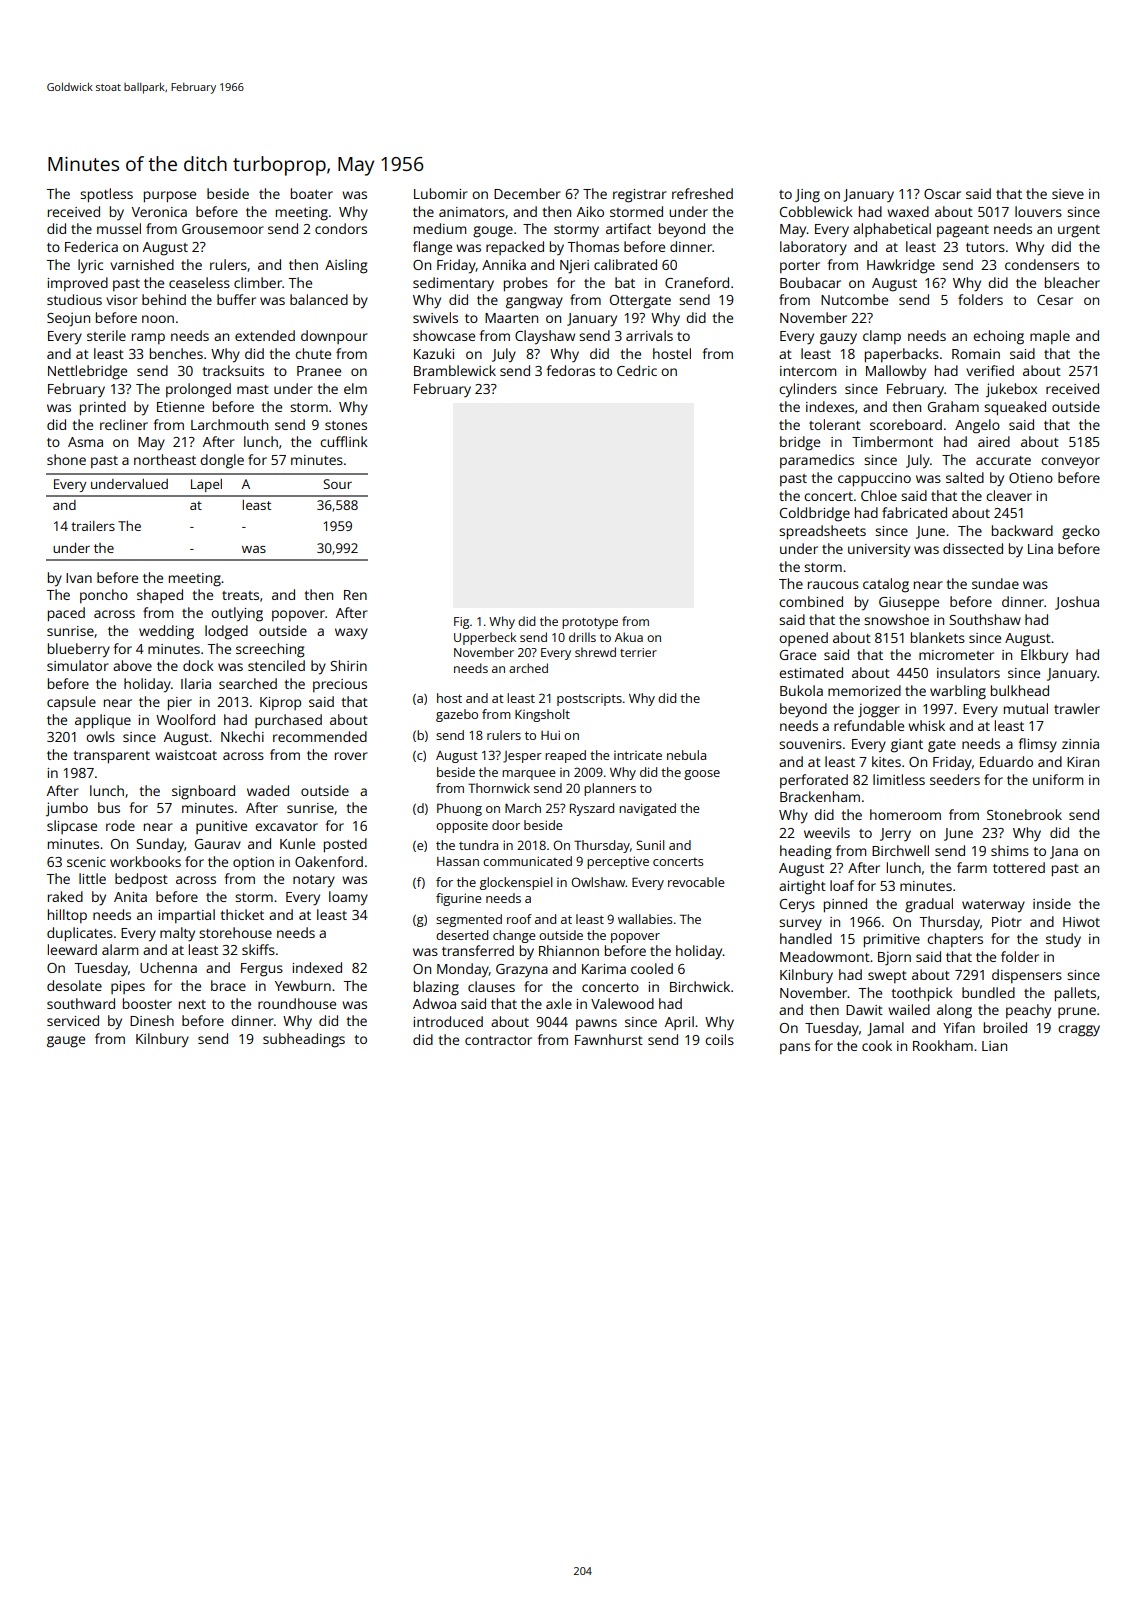  Describe the element at coordinates (801, 690) in the screenshot. I see `Bukola` at that location.
